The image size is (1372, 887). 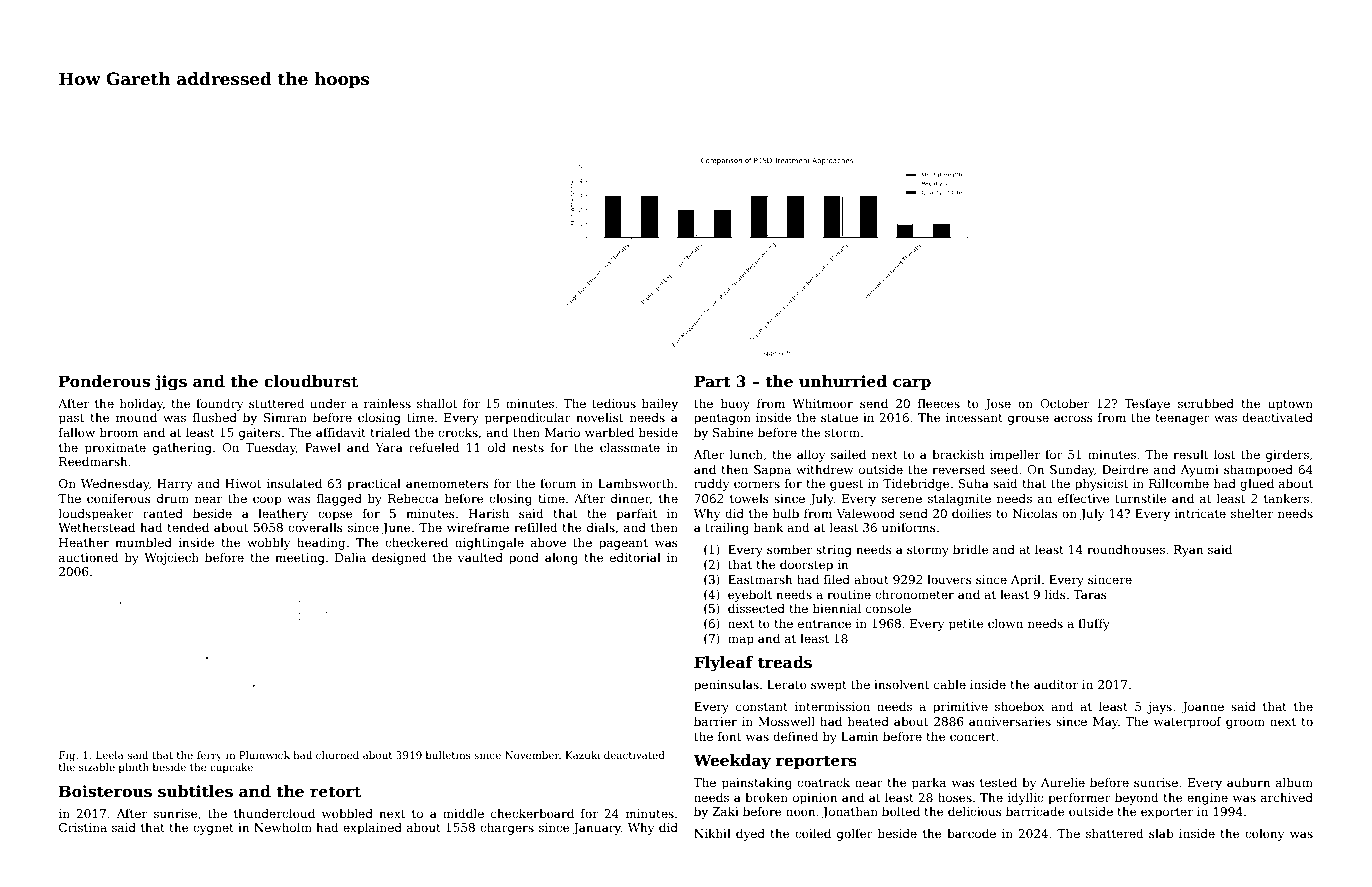 I want to click on album, so click(x=1294, y=782).
